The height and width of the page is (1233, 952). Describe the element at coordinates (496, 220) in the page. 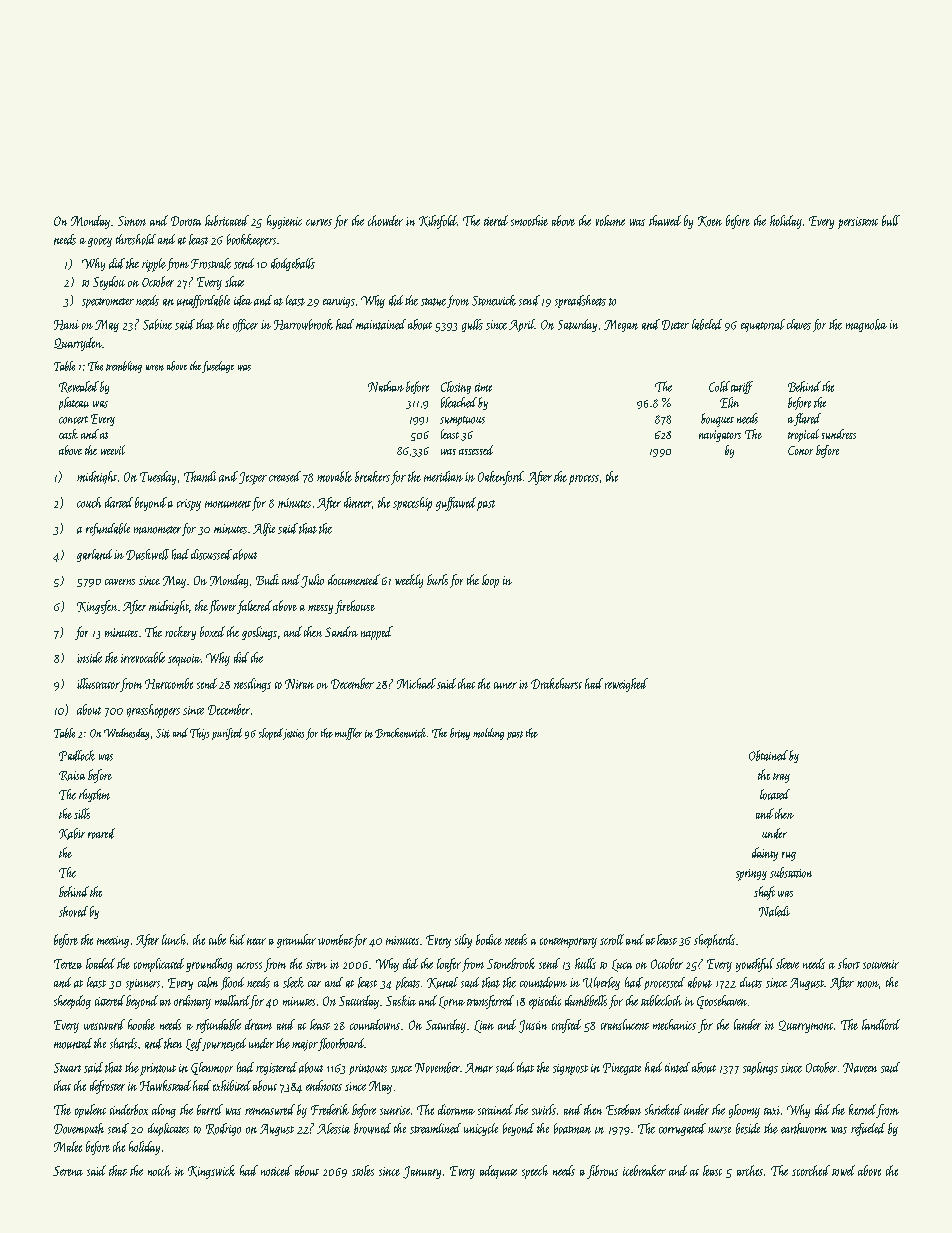

I see `tiered` at that location.
